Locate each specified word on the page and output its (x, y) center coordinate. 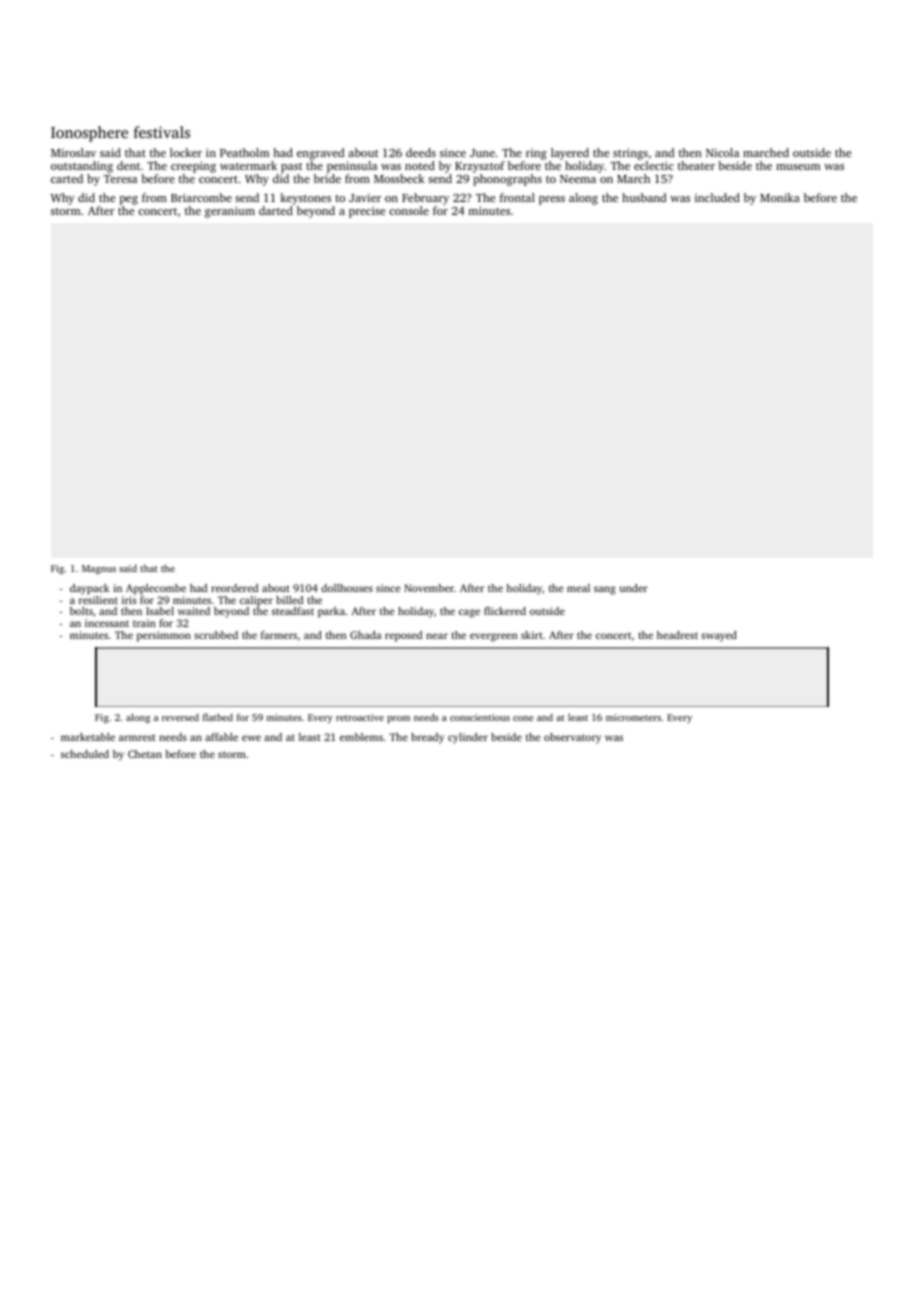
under (634, 588)
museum (798, 167)
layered (570, 154)
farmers (279, 635)
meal (578, 588)
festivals (162, 132)
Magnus (99, 570)
